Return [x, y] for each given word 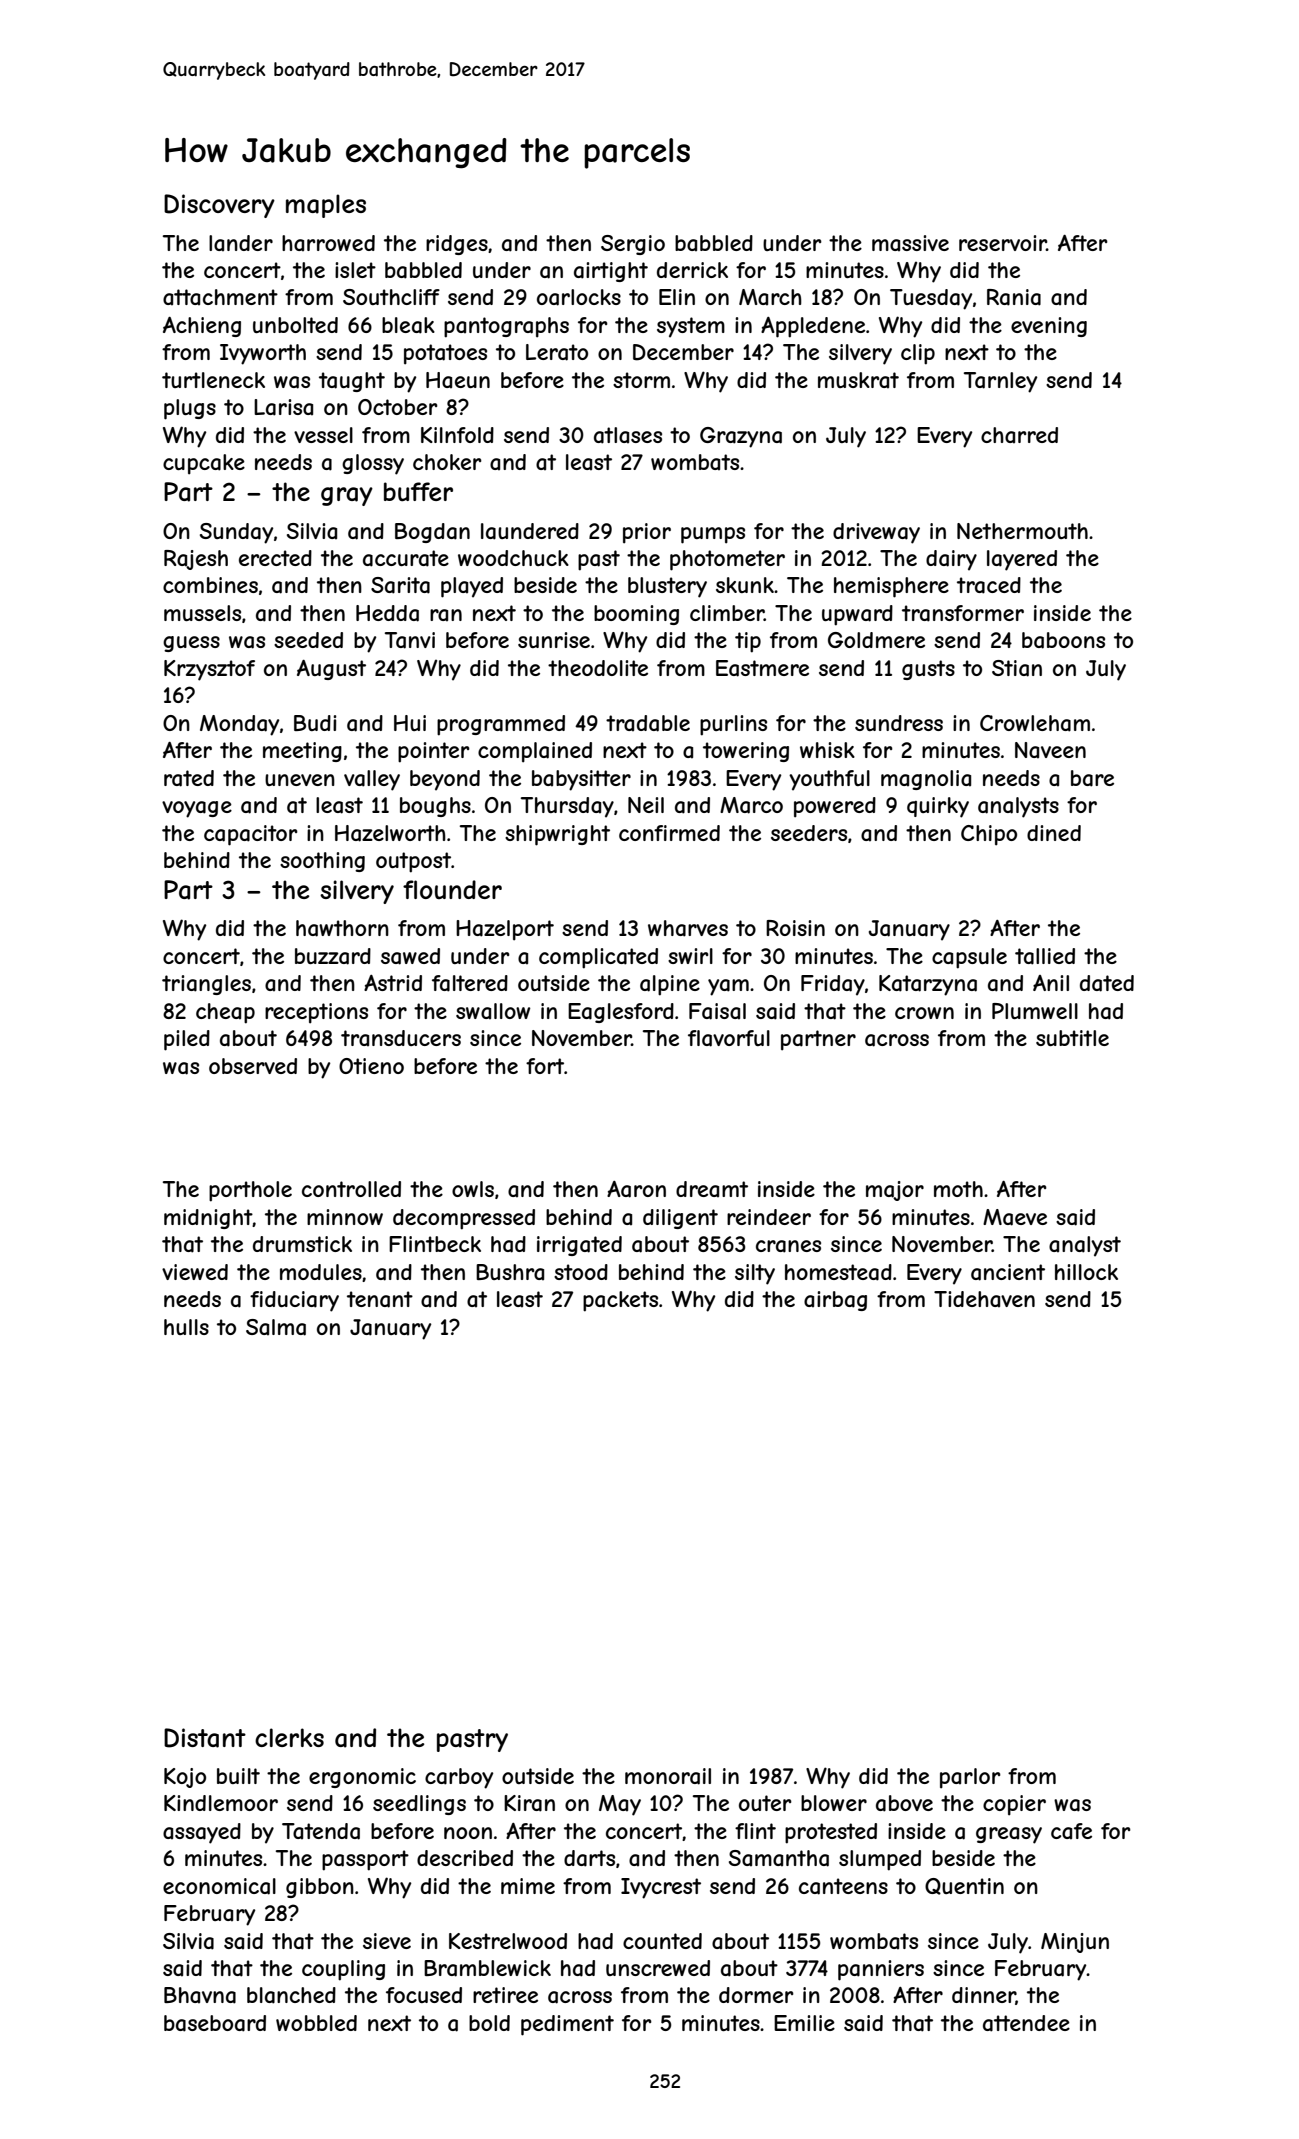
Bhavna [200, 1995]
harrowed [328, 243]
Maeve [1015, 1217]
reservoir [1003, 243]
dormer [756, 1995]
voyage [197, 809]
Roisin [795, 928]
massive [910, 243]
